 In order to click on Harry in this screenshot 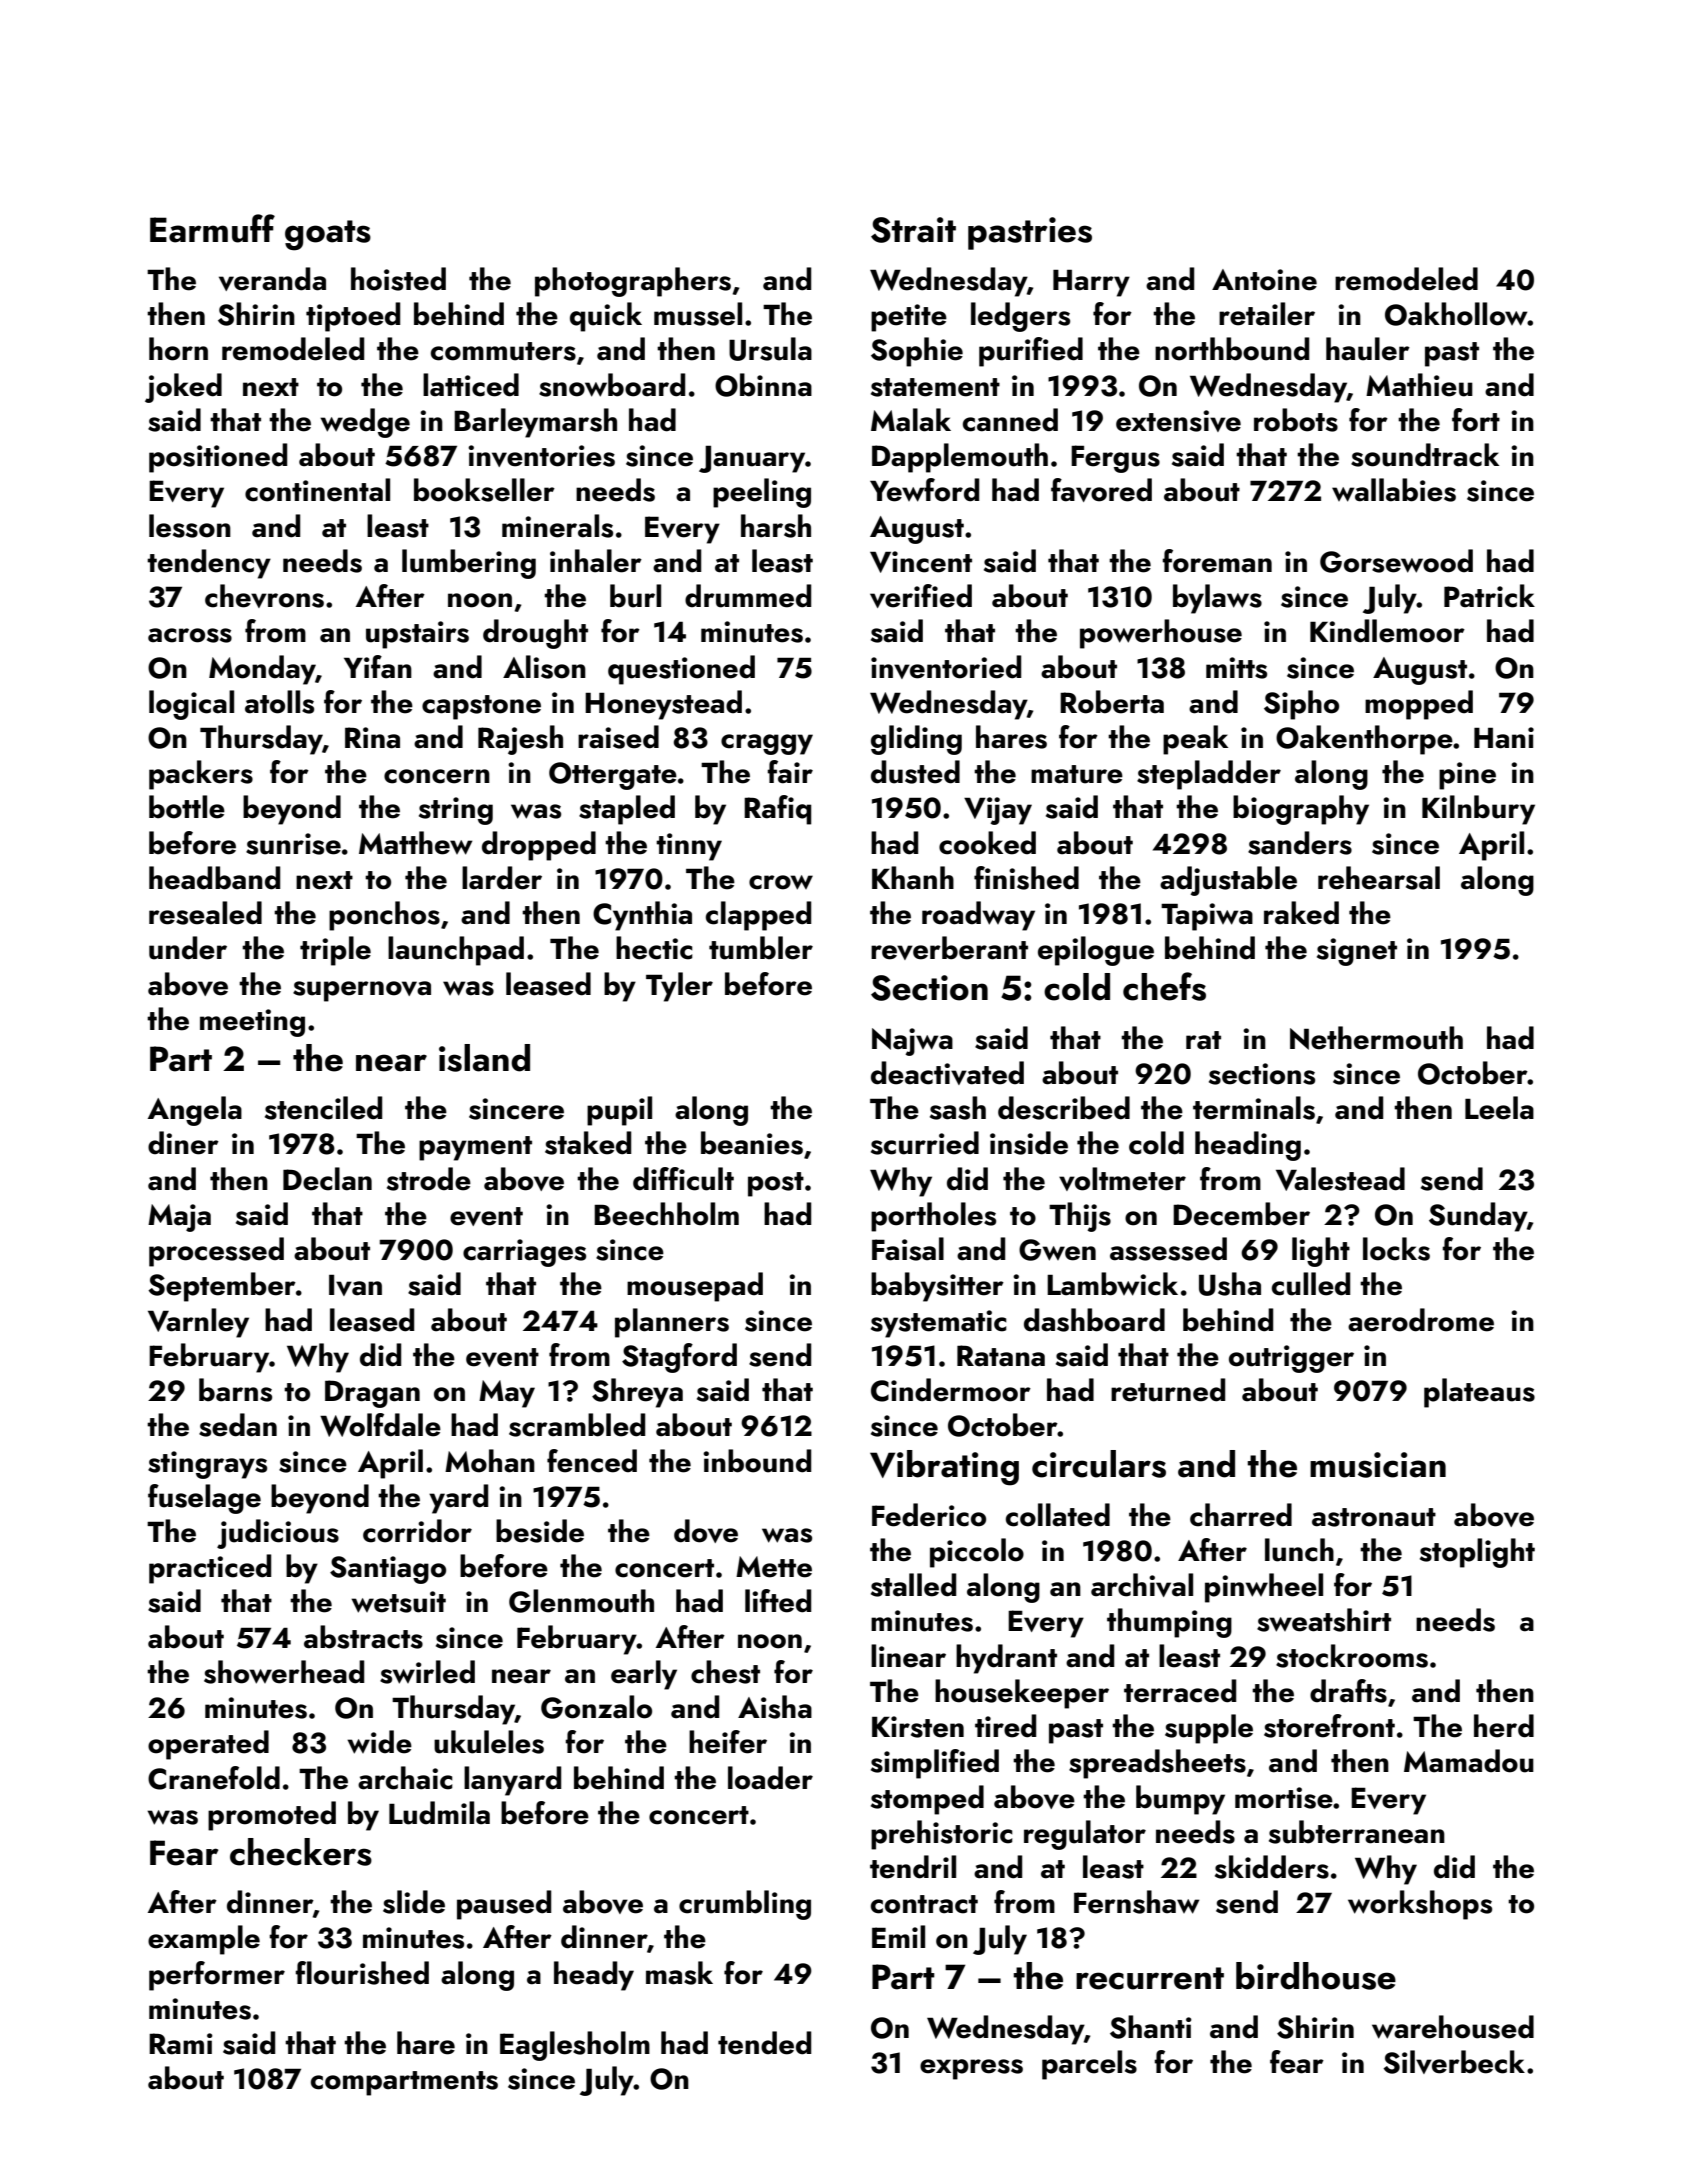, I will do `click(1091, 283)`.
